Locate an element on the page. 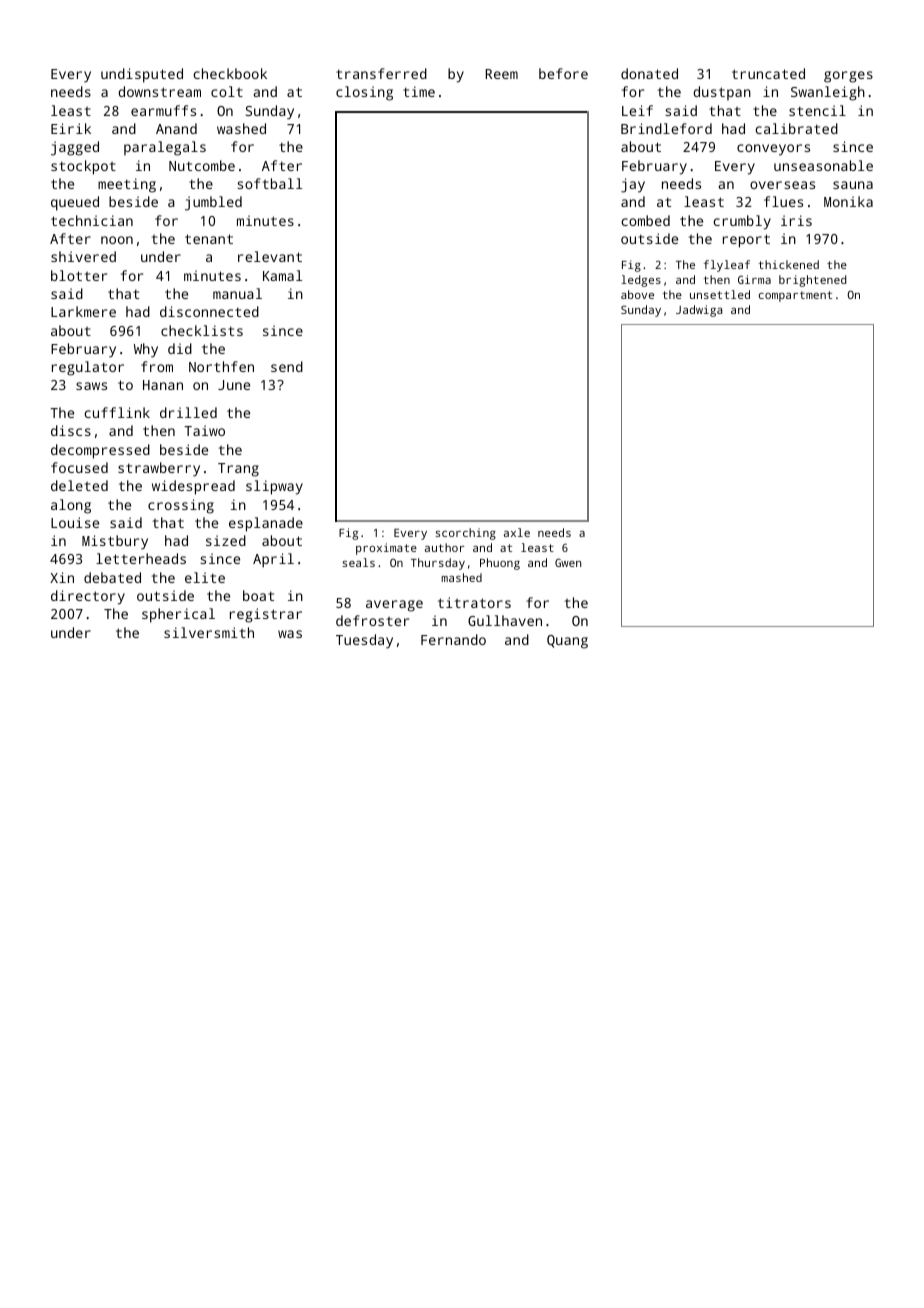  undisputed is located at coordinates (142, 75).
